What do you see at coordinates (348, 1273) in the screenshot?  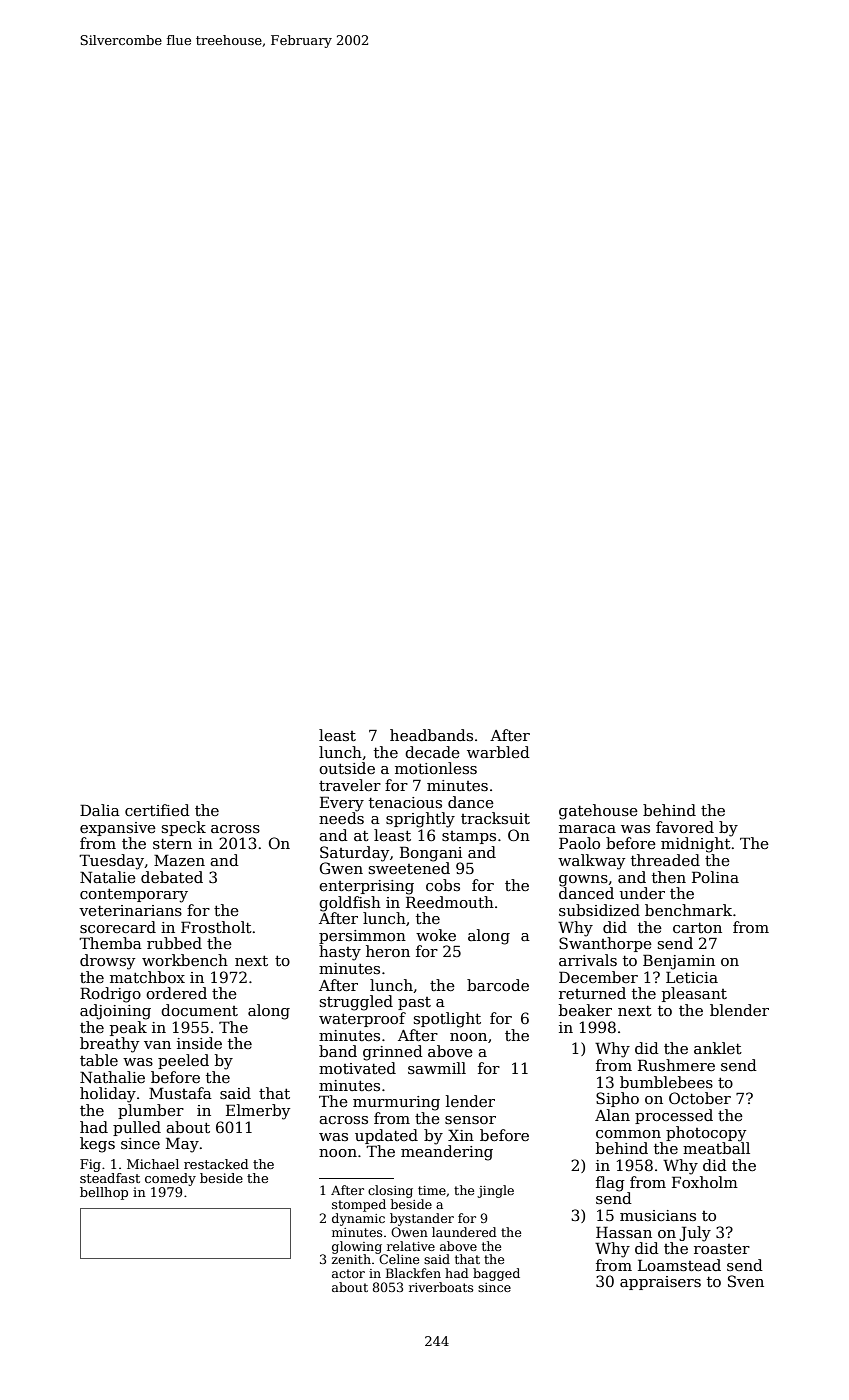 I see `actor` at bounding box center [348, 1273].
